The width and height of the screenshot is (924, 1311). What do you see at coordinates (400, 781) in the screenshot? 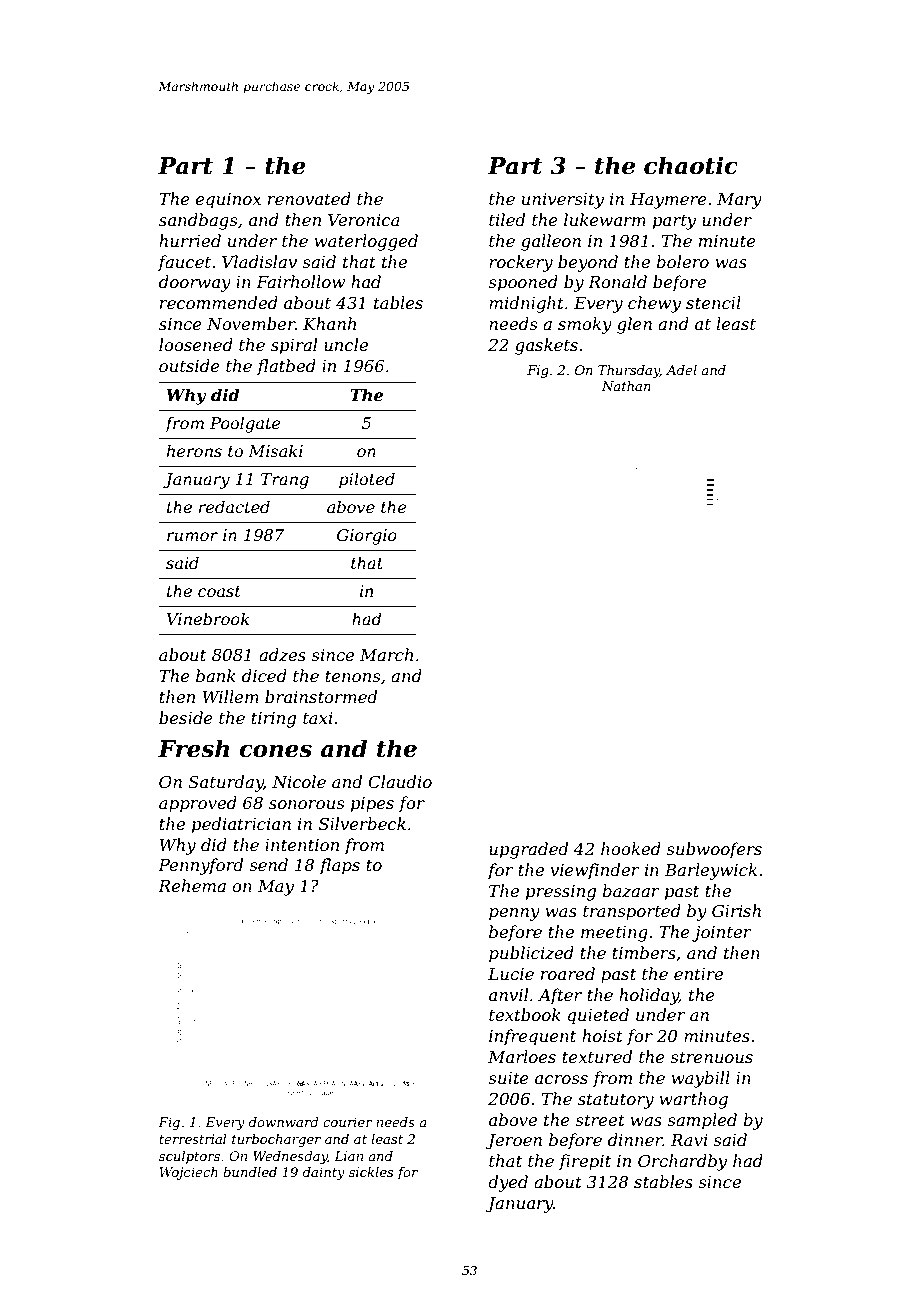
I see `Claudio` at bounding box center [400, 781].
